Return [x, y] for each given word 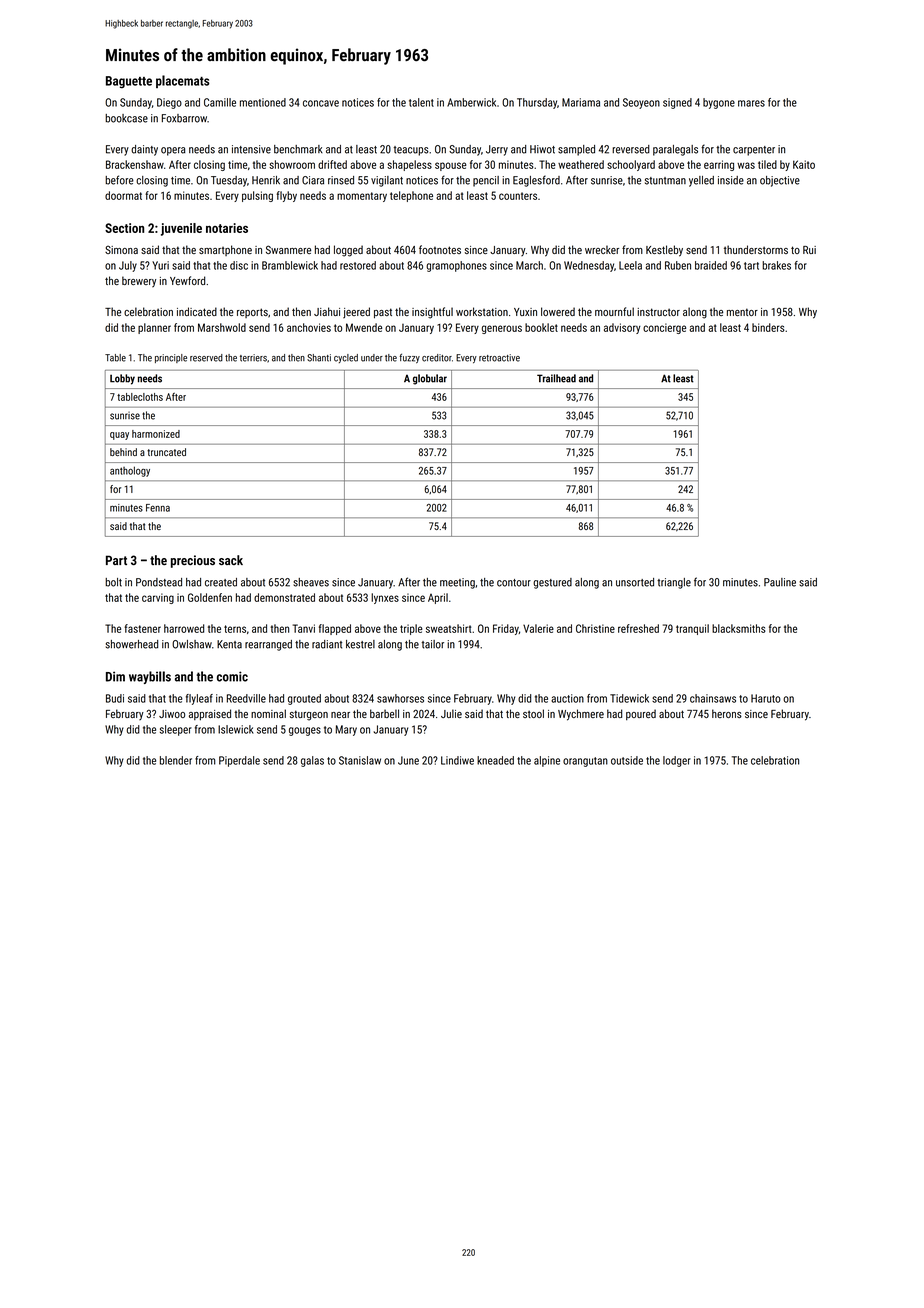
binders [768, 327]
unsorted [635, 582]
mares [751, 103]
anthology [130, 471]
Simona [121, 249]
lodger [677, 761]
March [529, 265]
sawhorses [400, 698]
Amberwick [471, 102]
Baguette [129, 82]
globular [430, 379]
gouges [305, 731]
